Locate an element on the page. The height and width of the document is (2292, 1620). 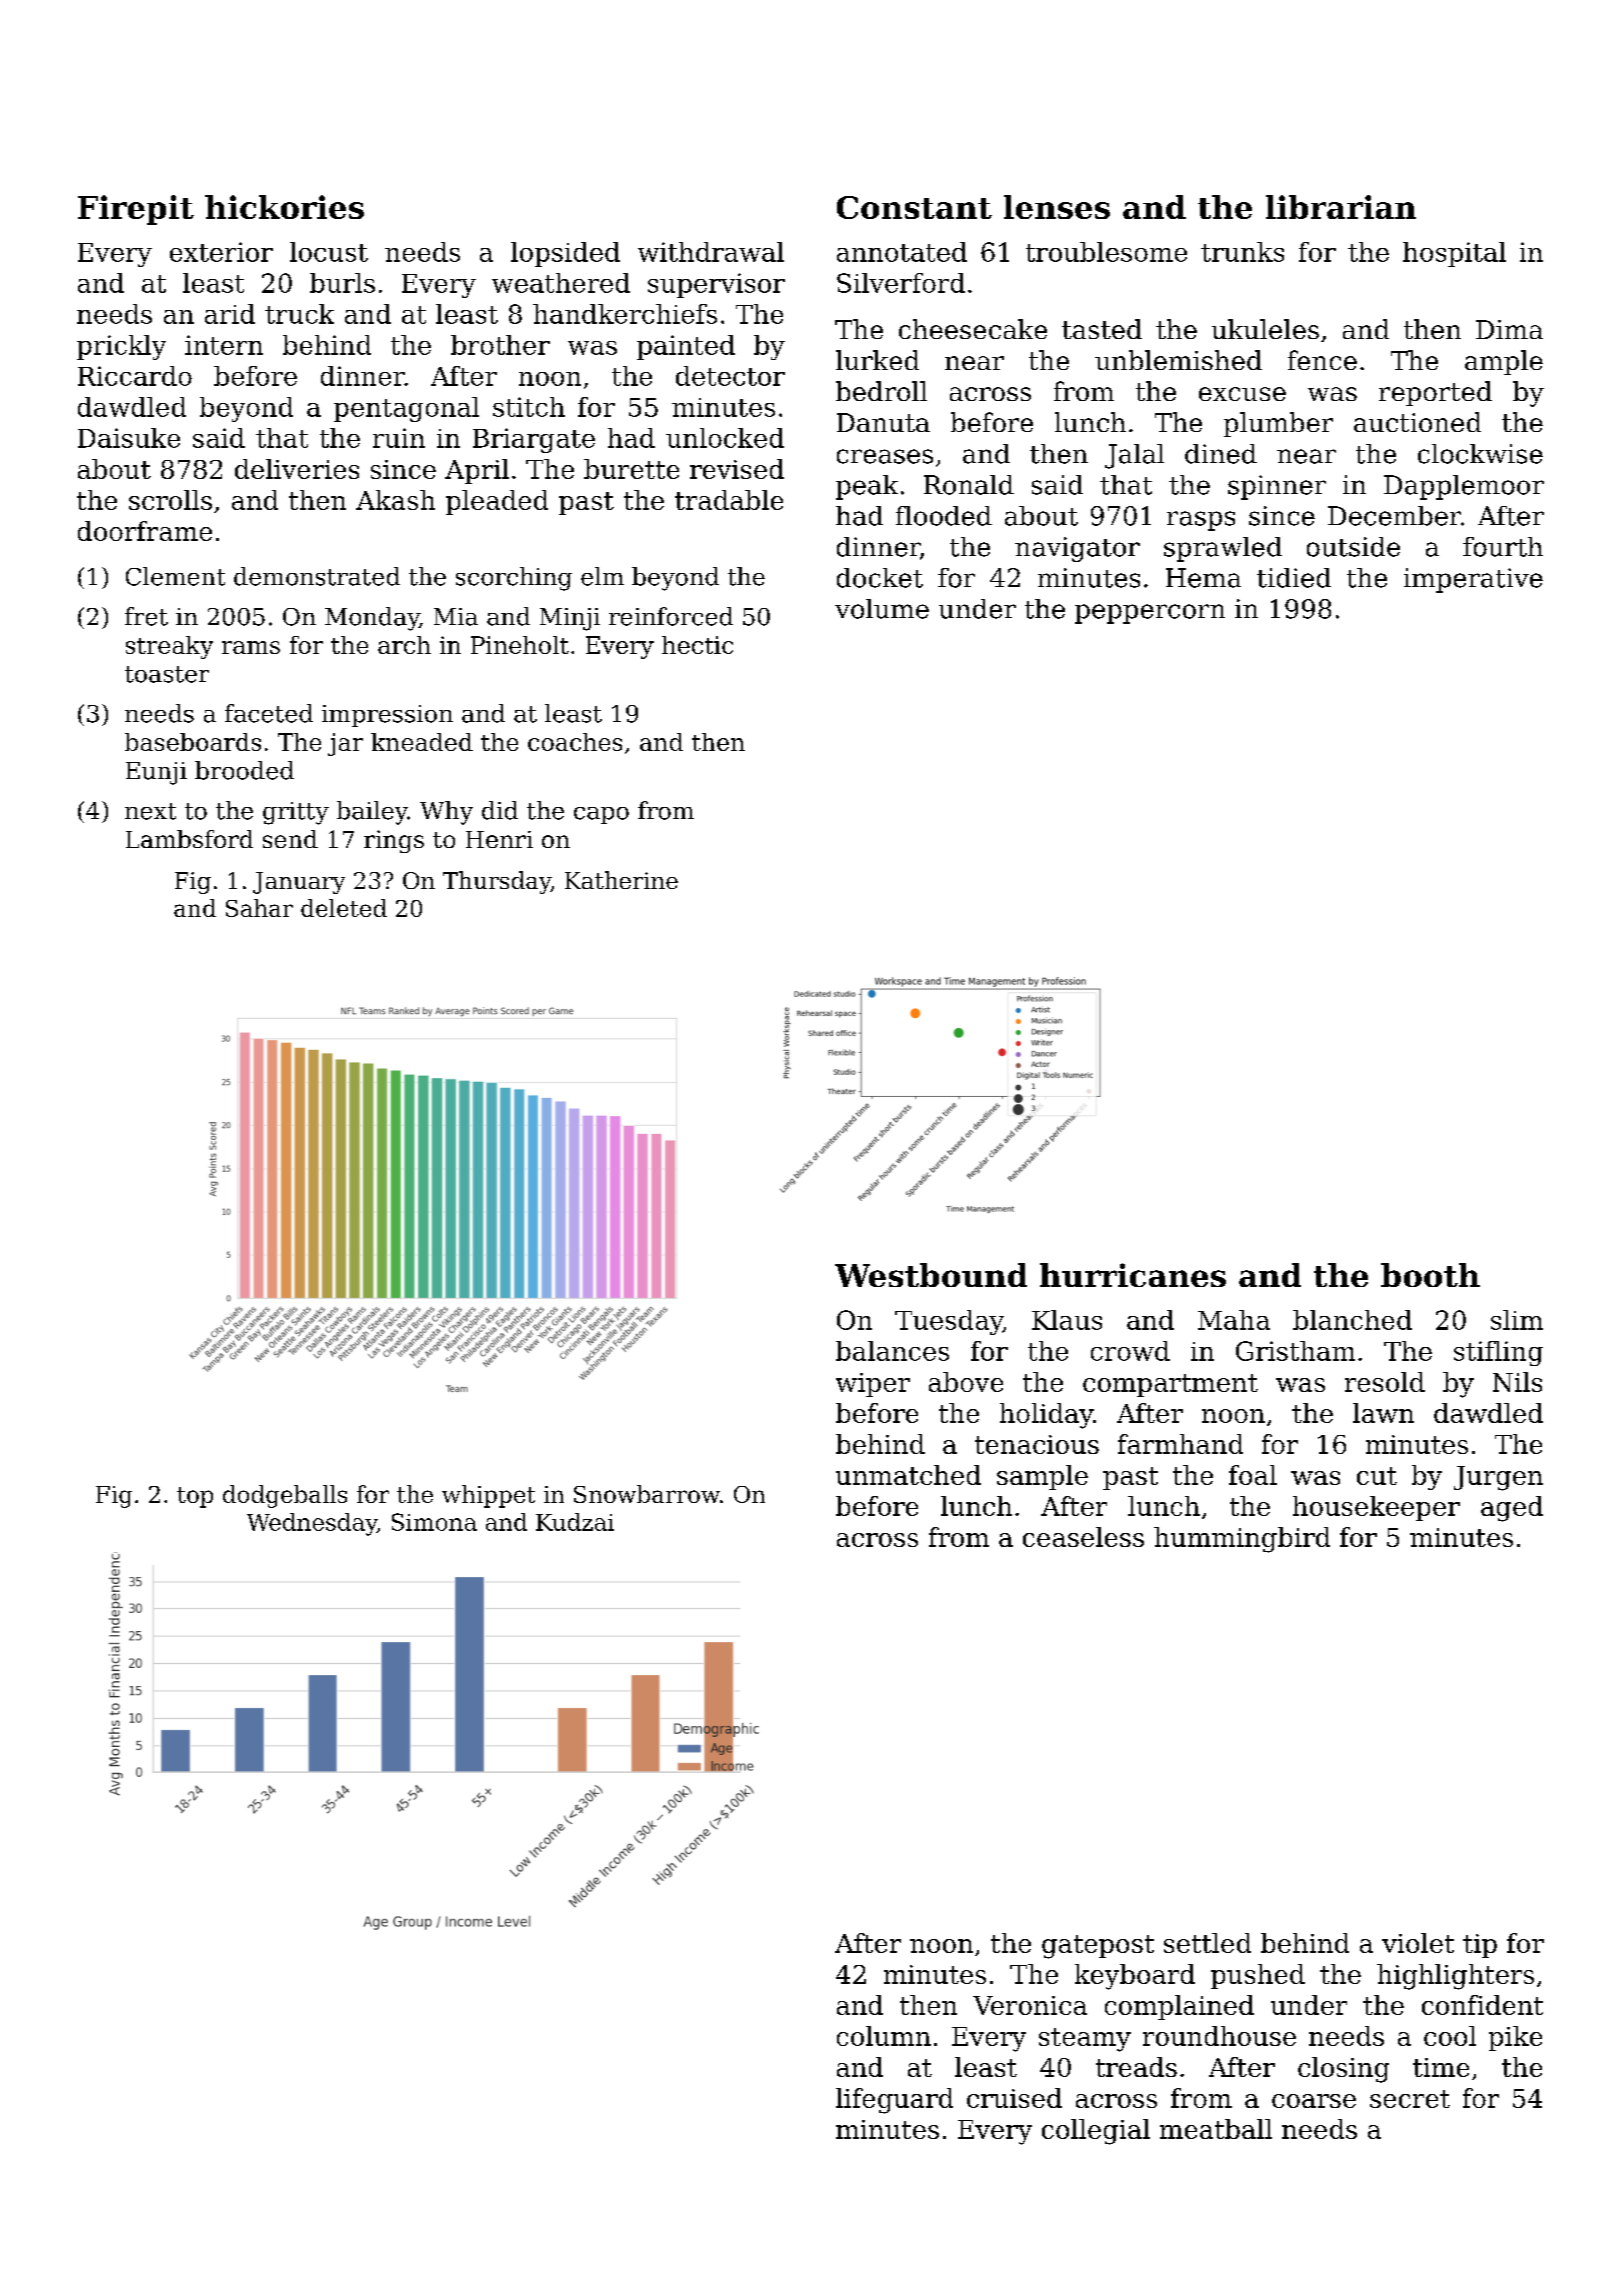
imperative is located at coordinates (1473, 580).
